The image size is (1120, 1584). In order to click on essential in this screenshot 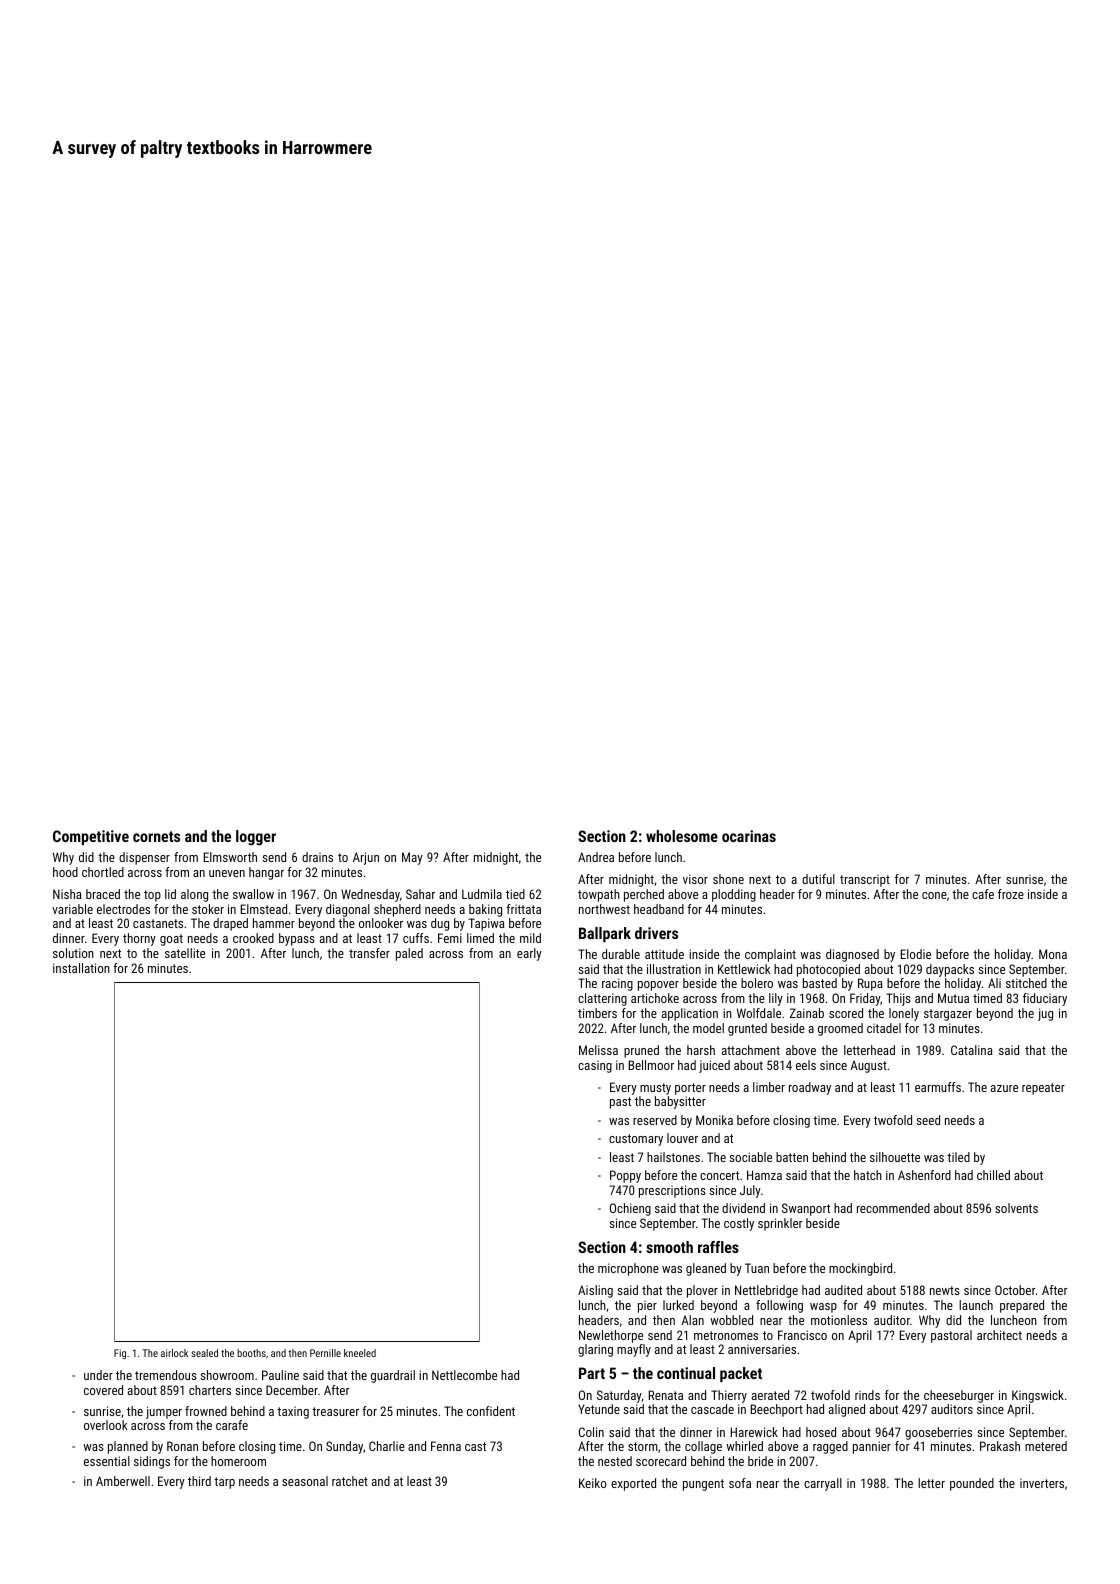, I will do `click(107, 1461)`.
